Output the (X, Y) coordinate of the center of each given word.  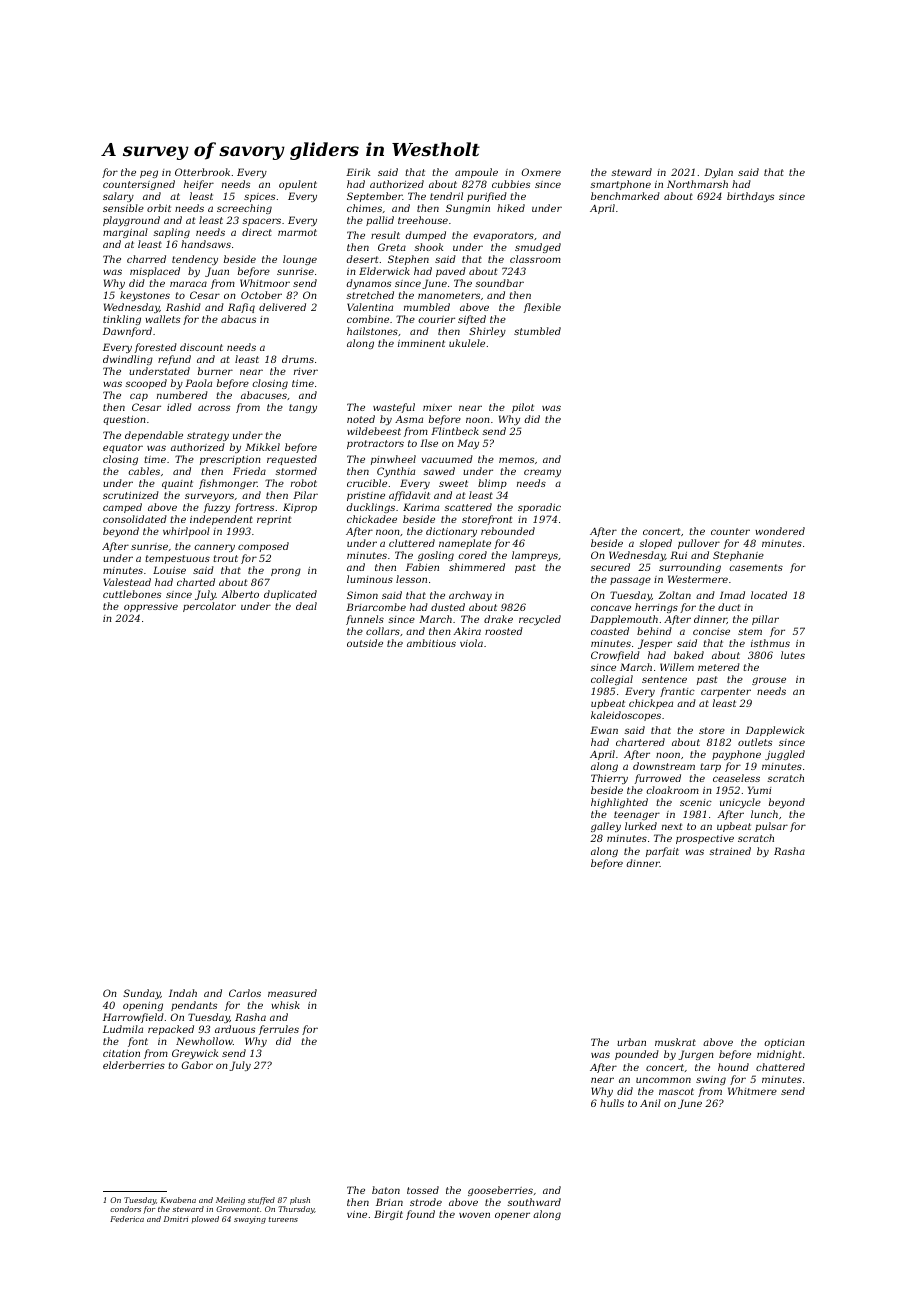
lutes (793, 655)
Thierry (609, 779)
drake (498, 619)
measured (292, 993)
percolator (209, 607)
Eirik (358, 172)
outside (365, 643)
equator (123, 448)
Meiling (230, 1201)
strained (730, 851)
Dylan (718, 173)
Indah (183, 993)
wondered (780, 531)
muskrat (675, 1042)
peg (149, 174)
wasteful (394, 408)
